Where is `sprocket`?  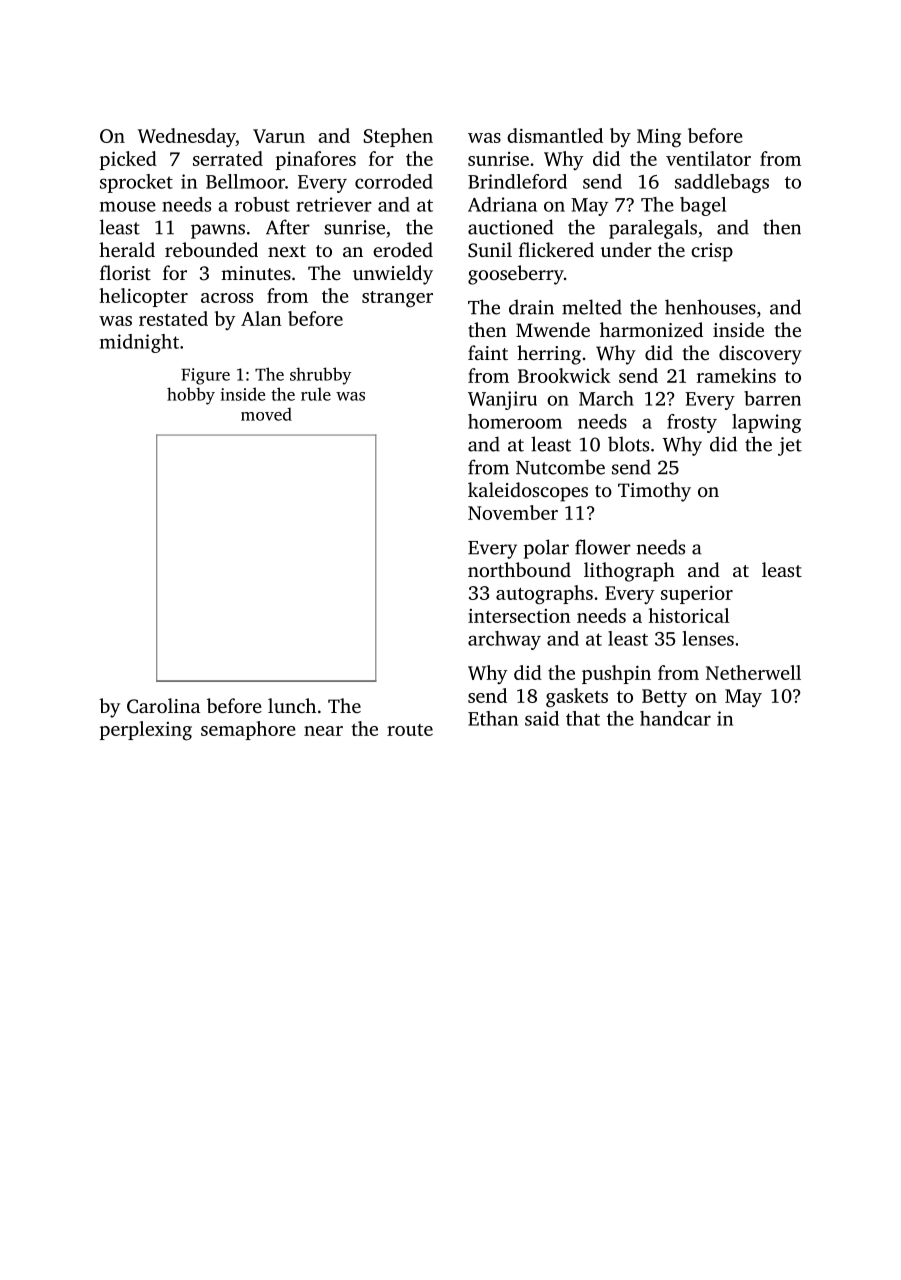 sprocket is located at coordinates (136, 183).
